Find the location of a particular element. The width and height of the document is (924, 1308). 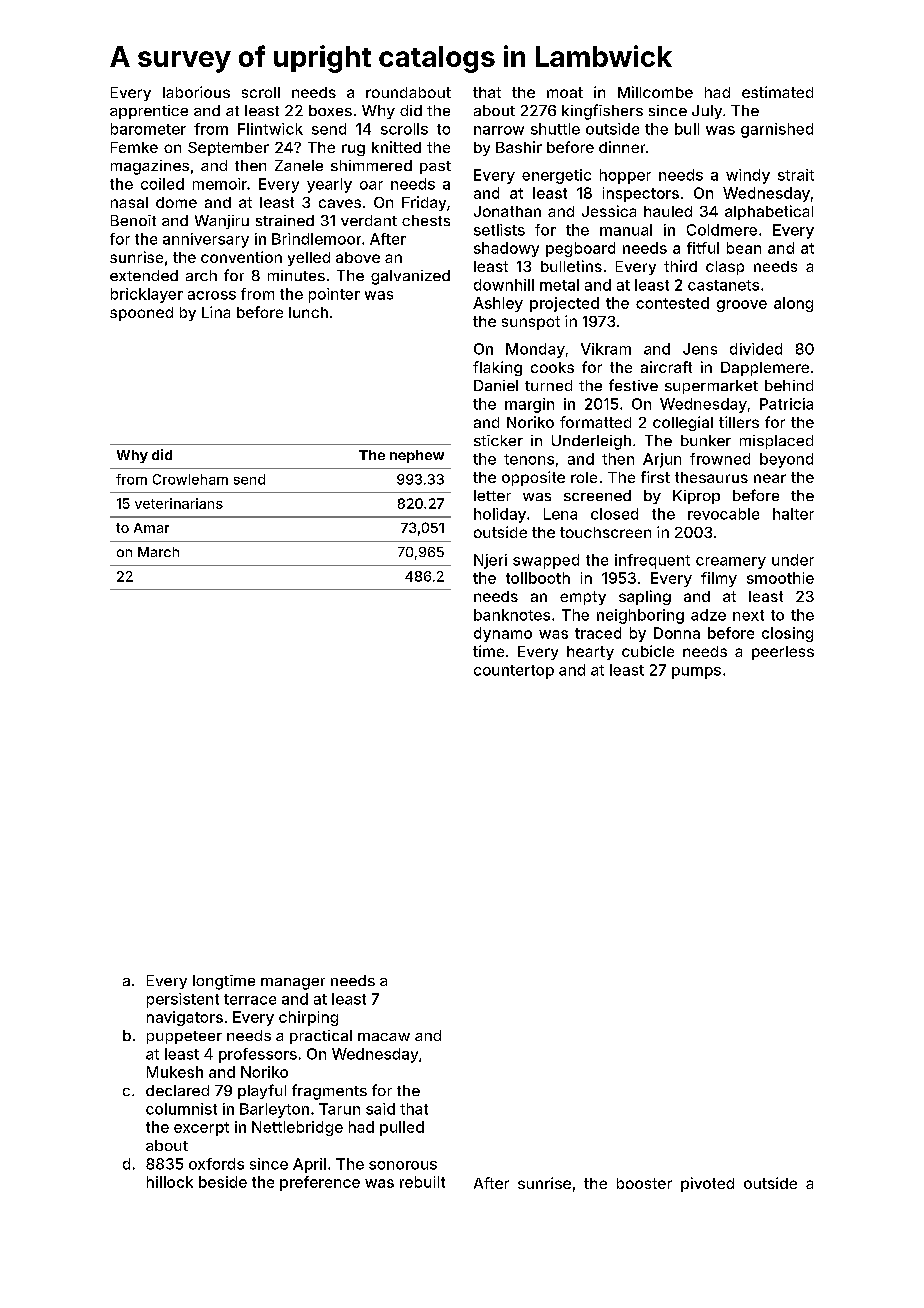

hillock is located at coordinates (170, 1182).
